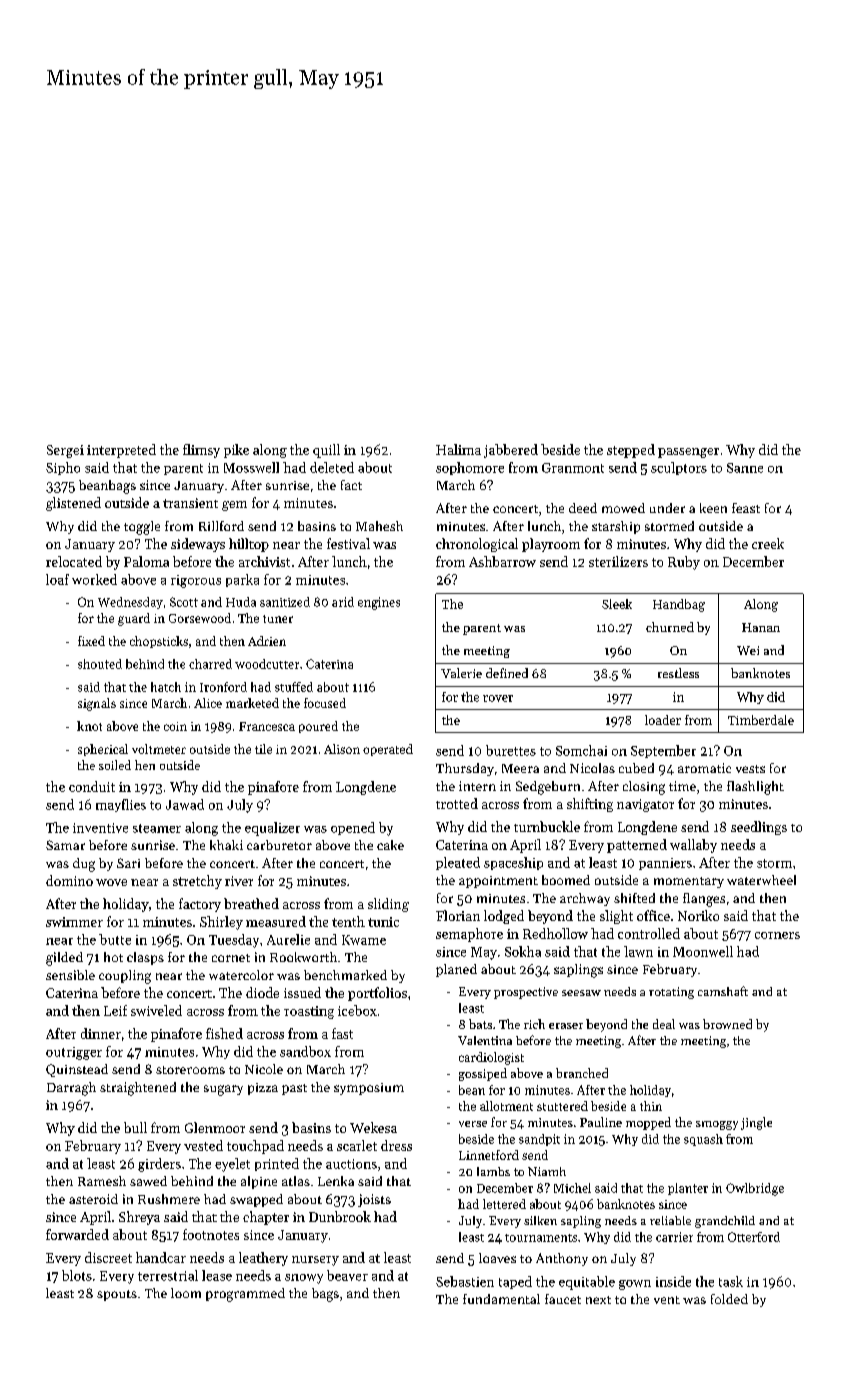  I want to click on nursery, so click(315, 1261).
